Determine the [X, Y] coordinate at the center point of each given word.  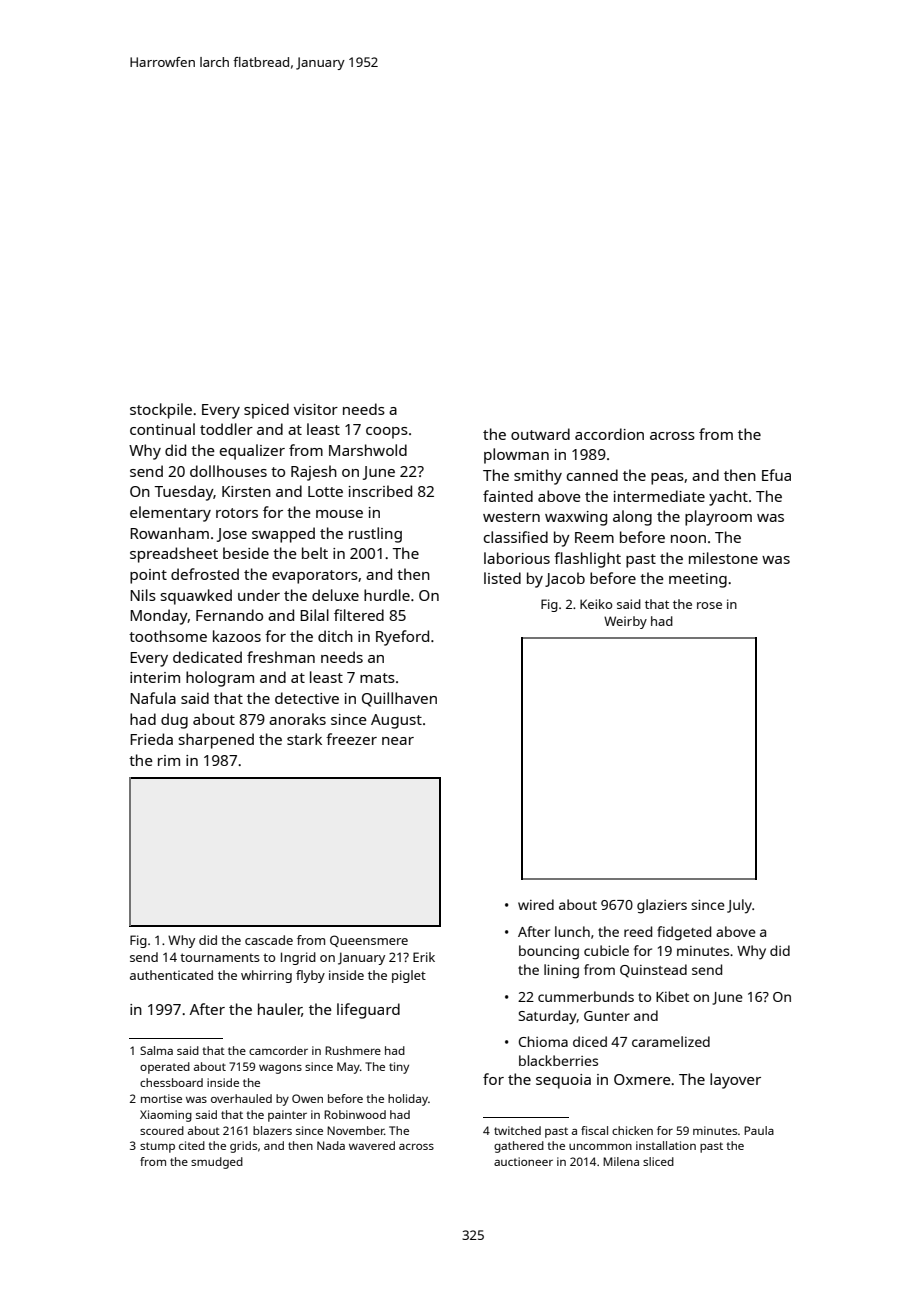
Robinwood [355, 1114]
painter [287, 1116]
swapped [283, 535]
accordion [609, 434]
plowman [516, 456]
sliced [658, 1161]
